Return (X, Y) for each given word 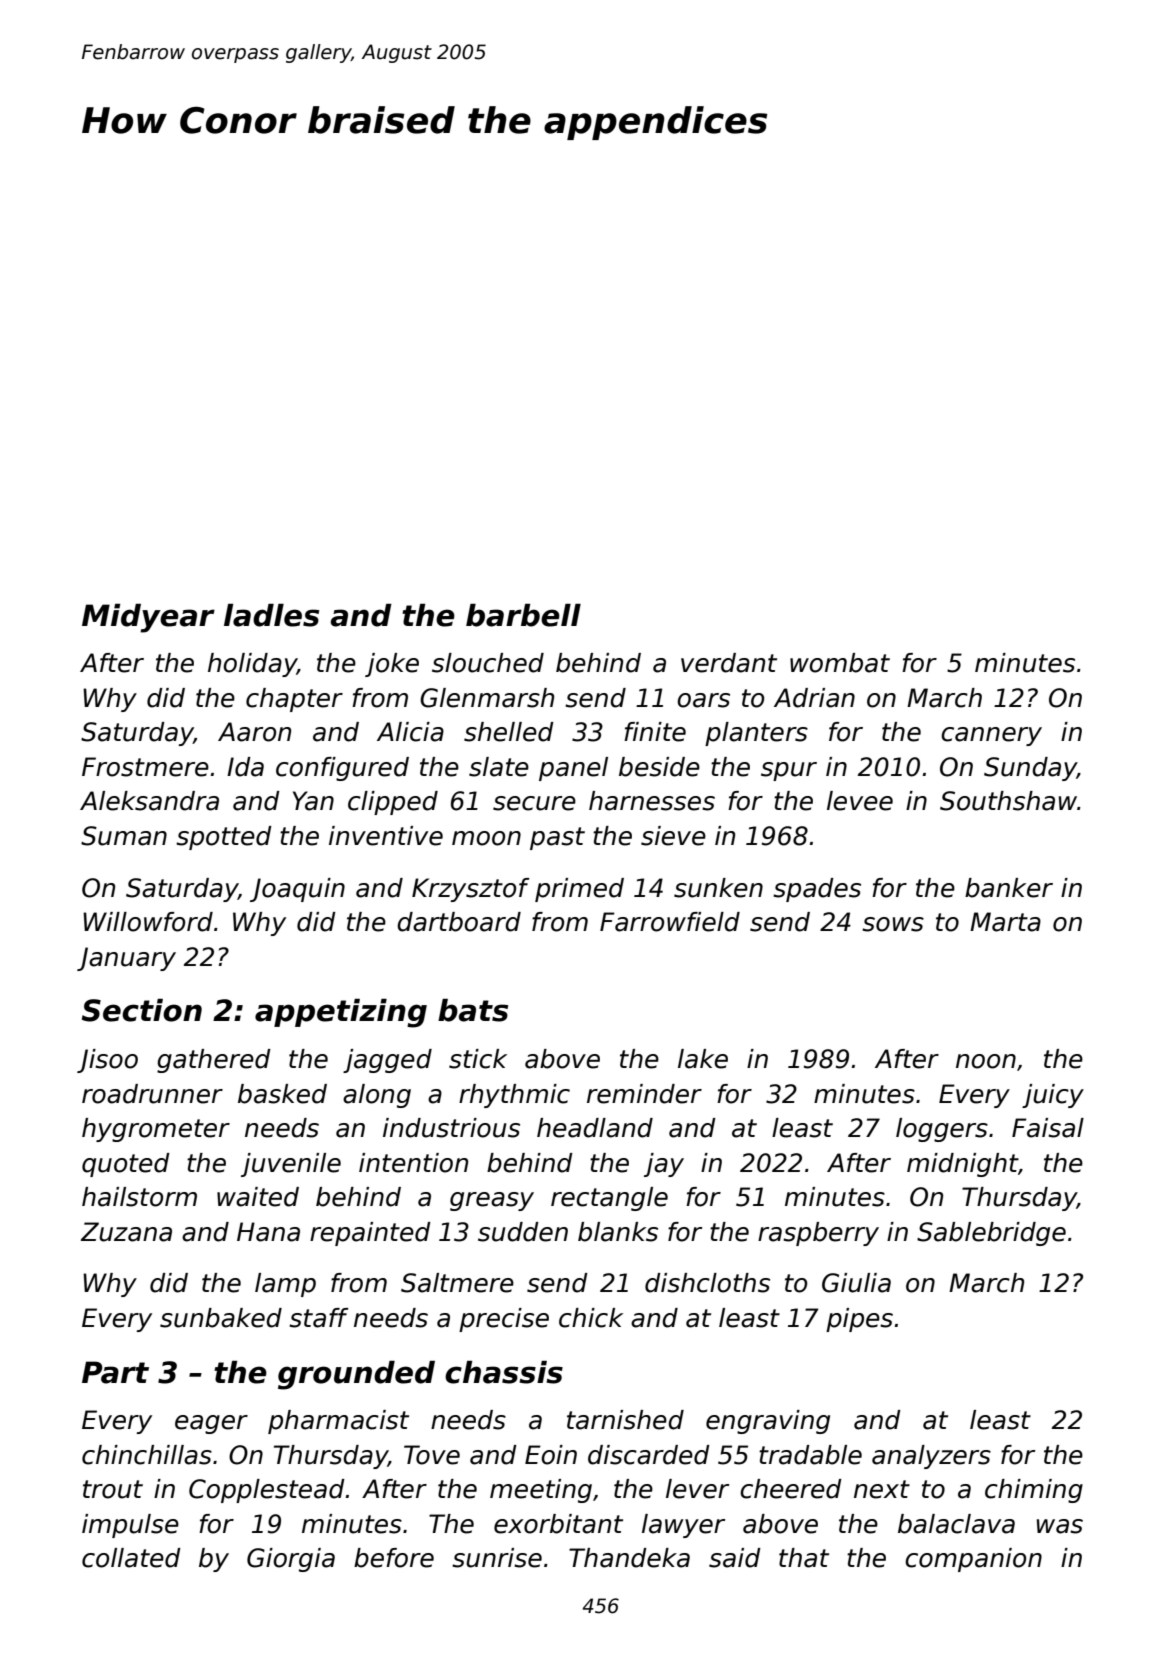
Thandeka (629, 1558)
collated (131, 1558)
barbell (523, 615)
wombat (840, 663)
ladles (271, 615)
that (804, 1558)
